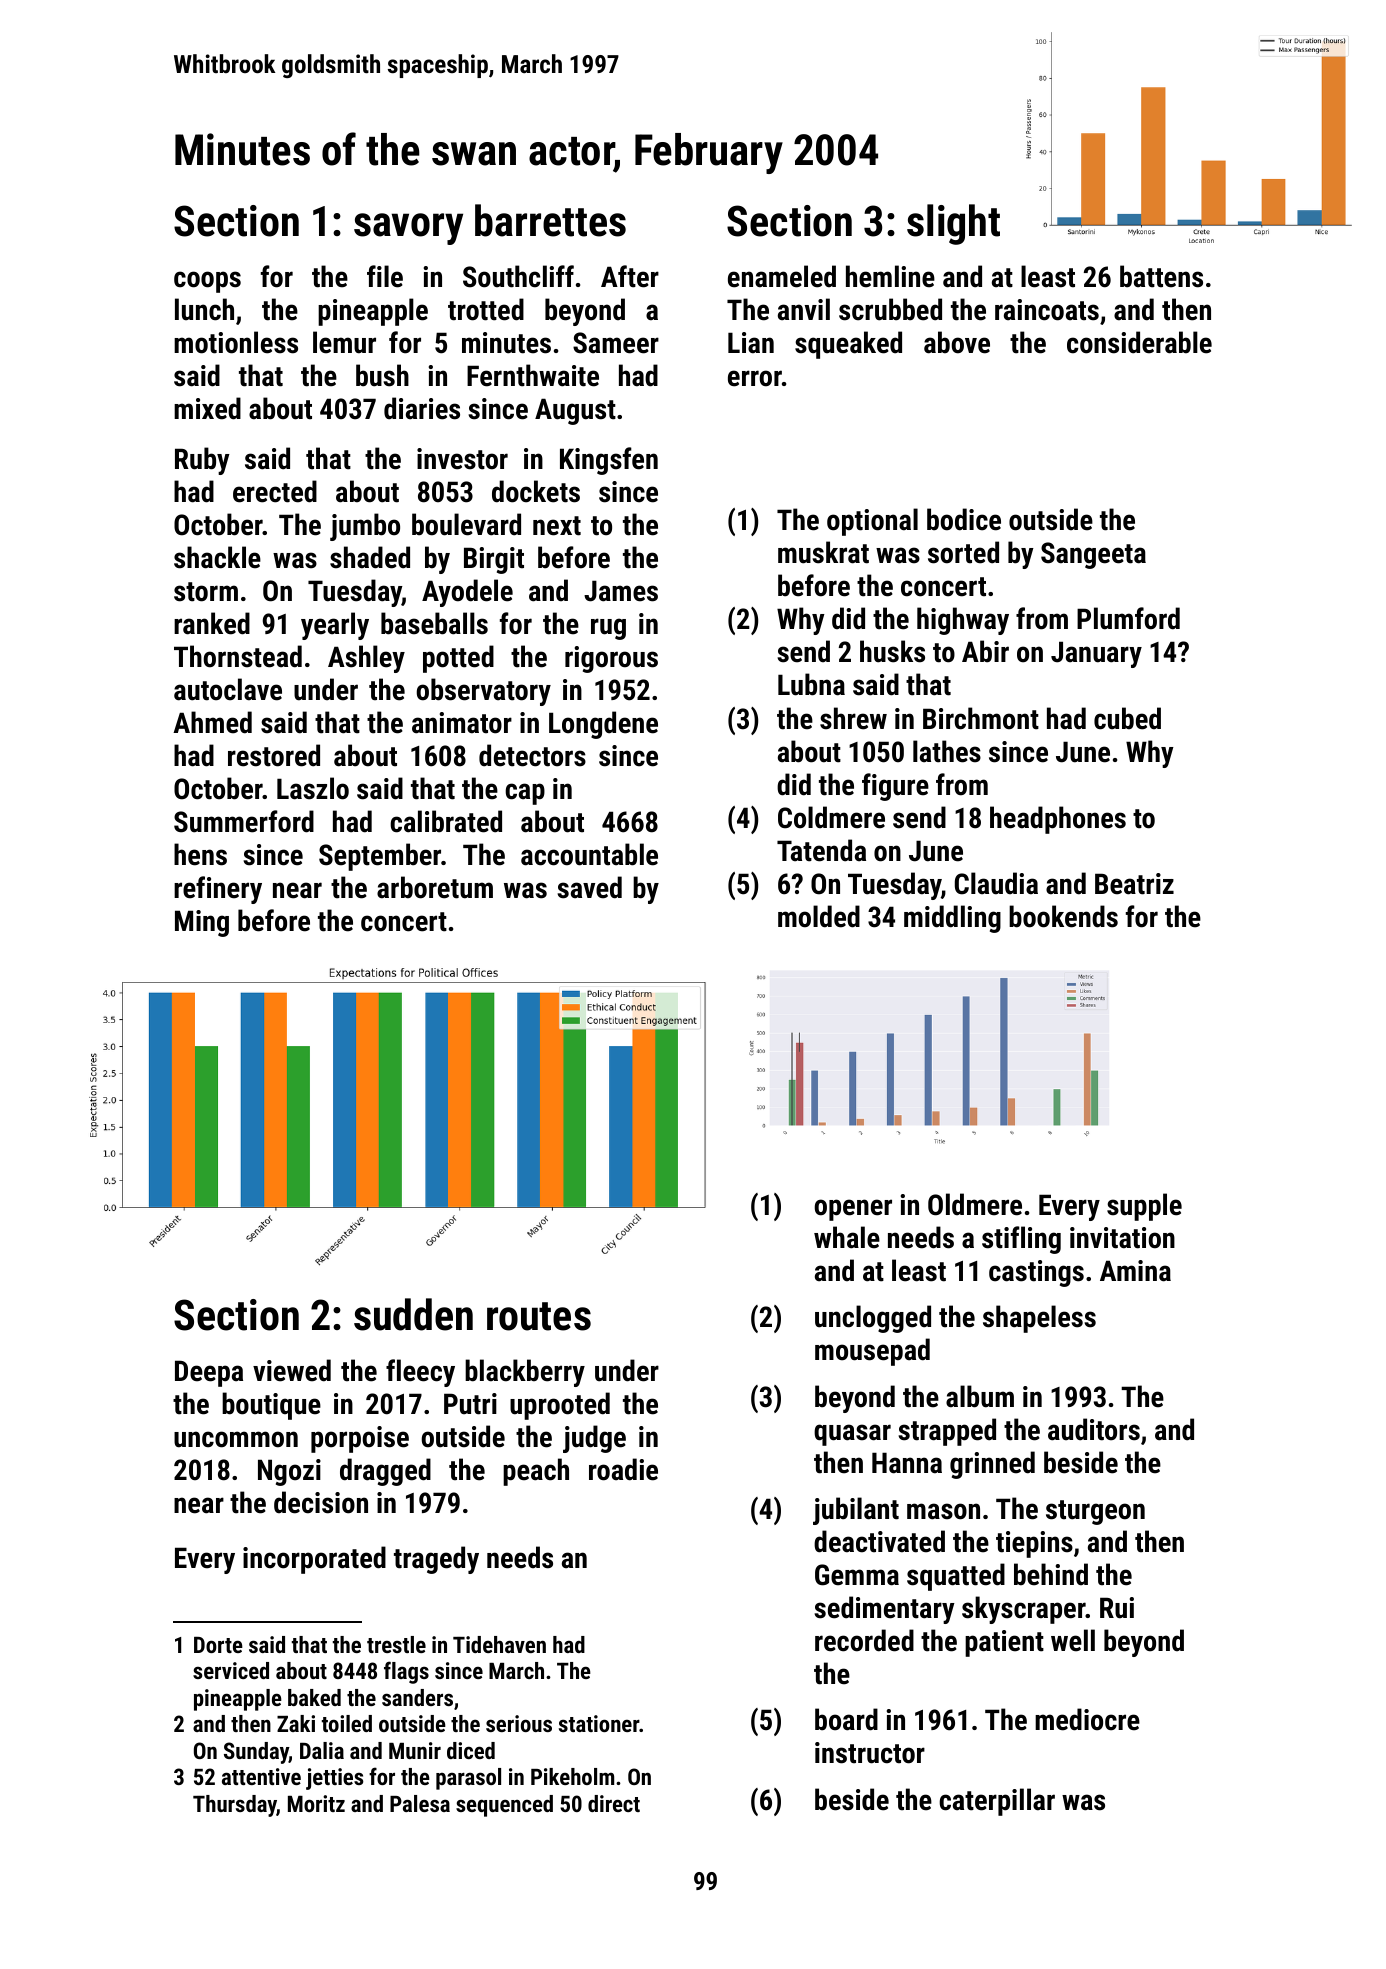 The image size is (1386, 1969). What do you see at coordinates (261, 1776) in the screenshot?
I see `attentive` at bounding box center [261, 1776].
